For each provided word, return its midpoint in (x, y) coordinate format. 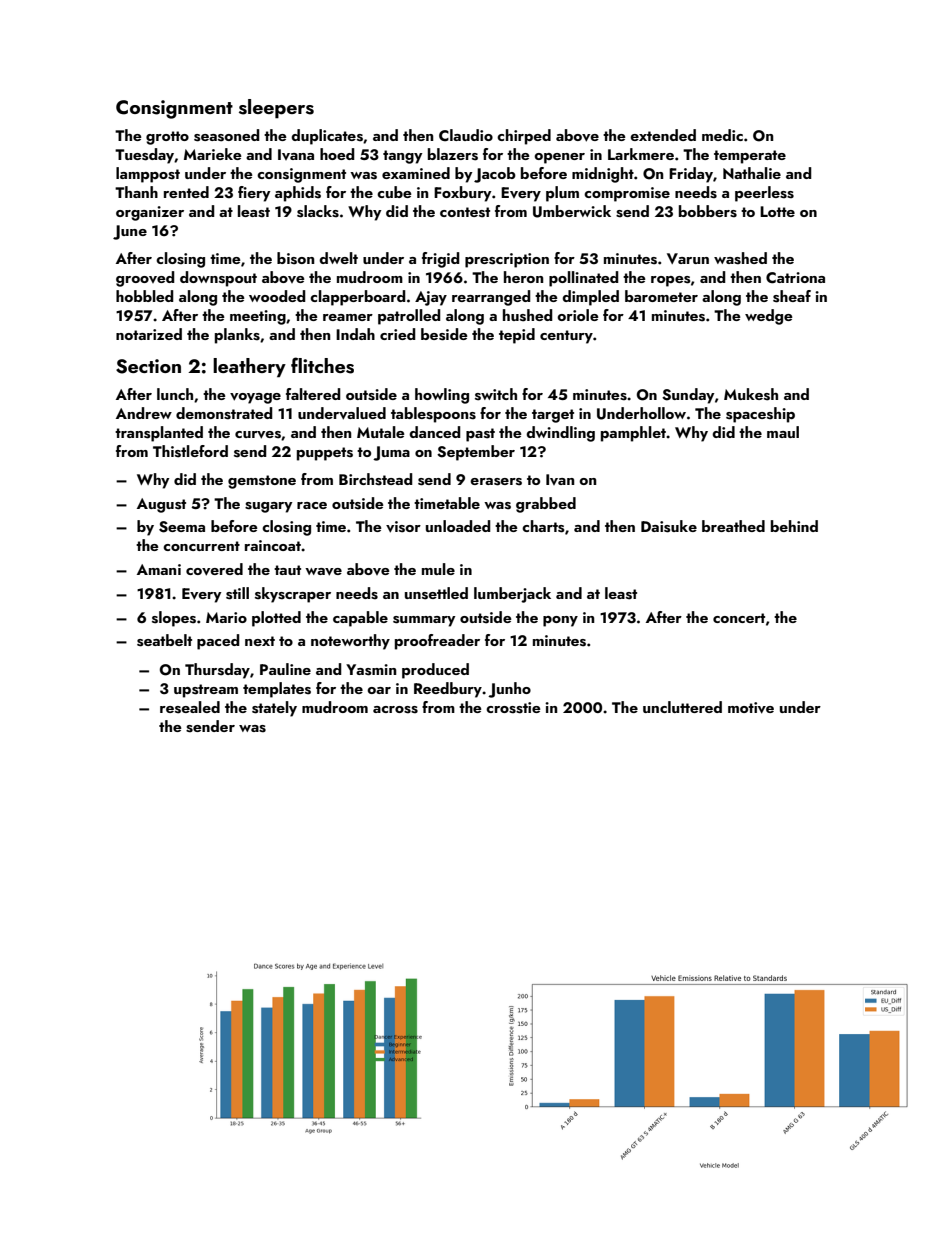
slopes (174, 619)
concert (739, 618)
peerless (764, 194)
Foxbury (462, 194)
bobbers (708, 211)
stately (274, 709)
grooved (145, 279)
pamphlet (633, 434)
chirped (524, 137)
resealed (190, 707)
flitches (322, 365)
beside (444, 334)
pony (560, 621)
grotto (167, 138)
